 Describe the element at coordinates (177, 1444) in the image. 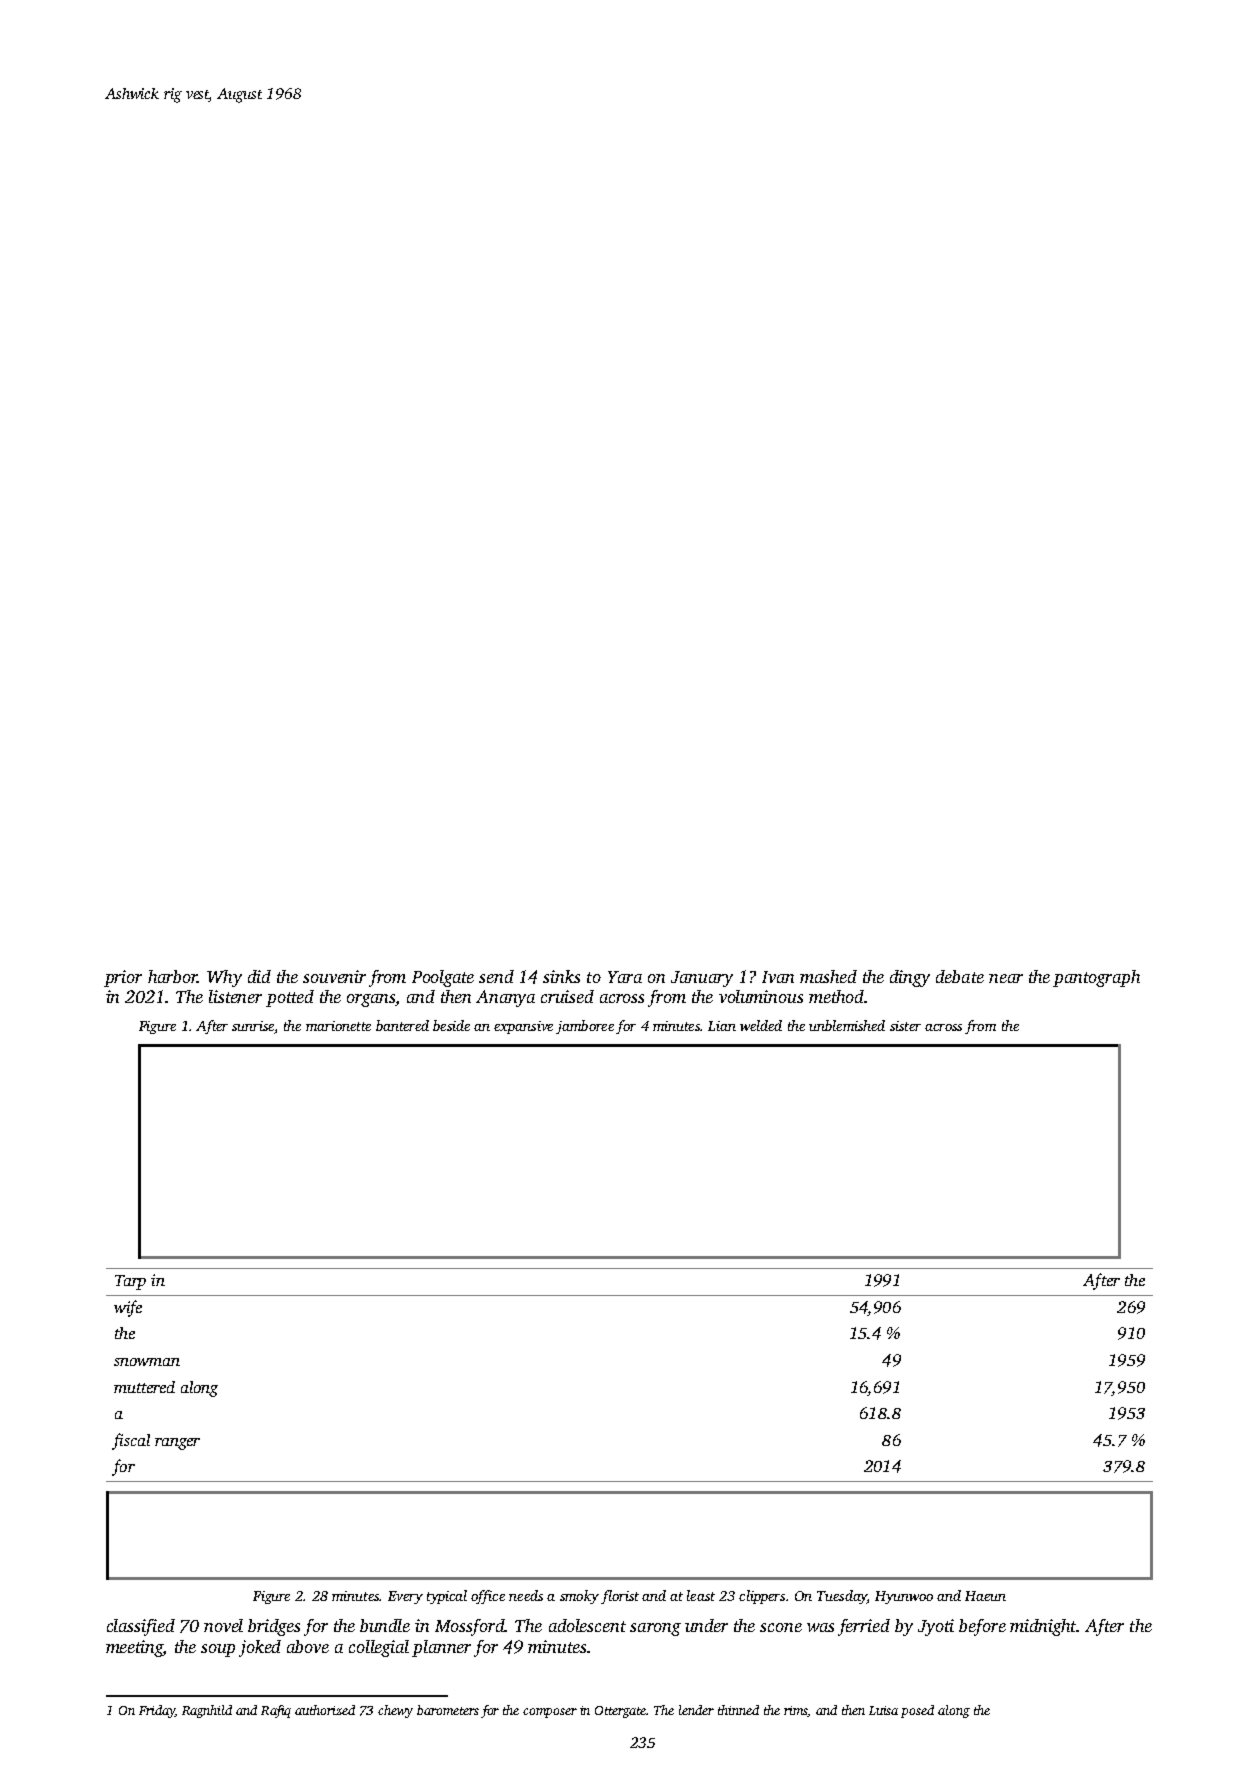

I see `ranger` at that location.
